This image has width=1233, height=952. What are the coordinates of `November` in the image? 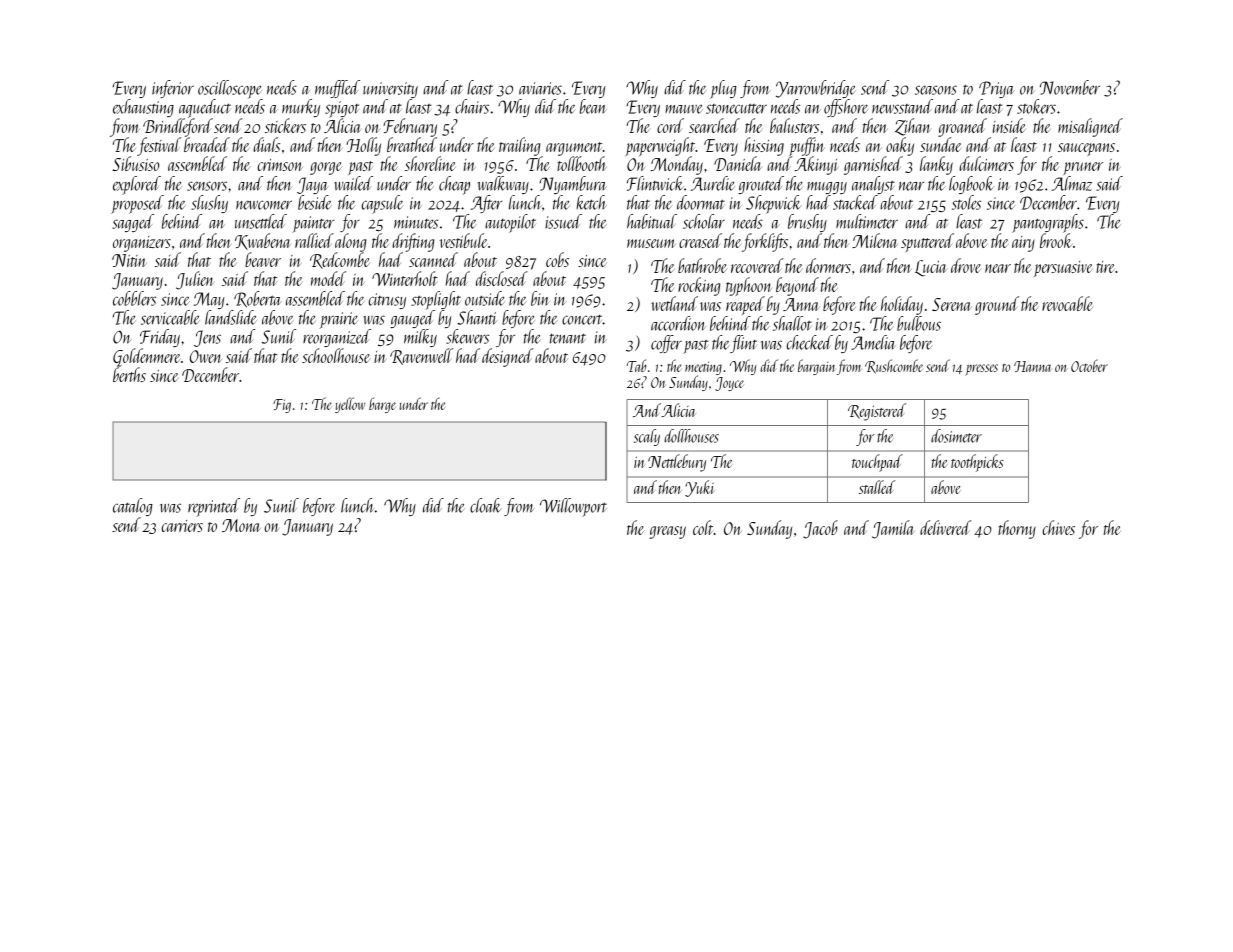 It's located at (1070, 87).
